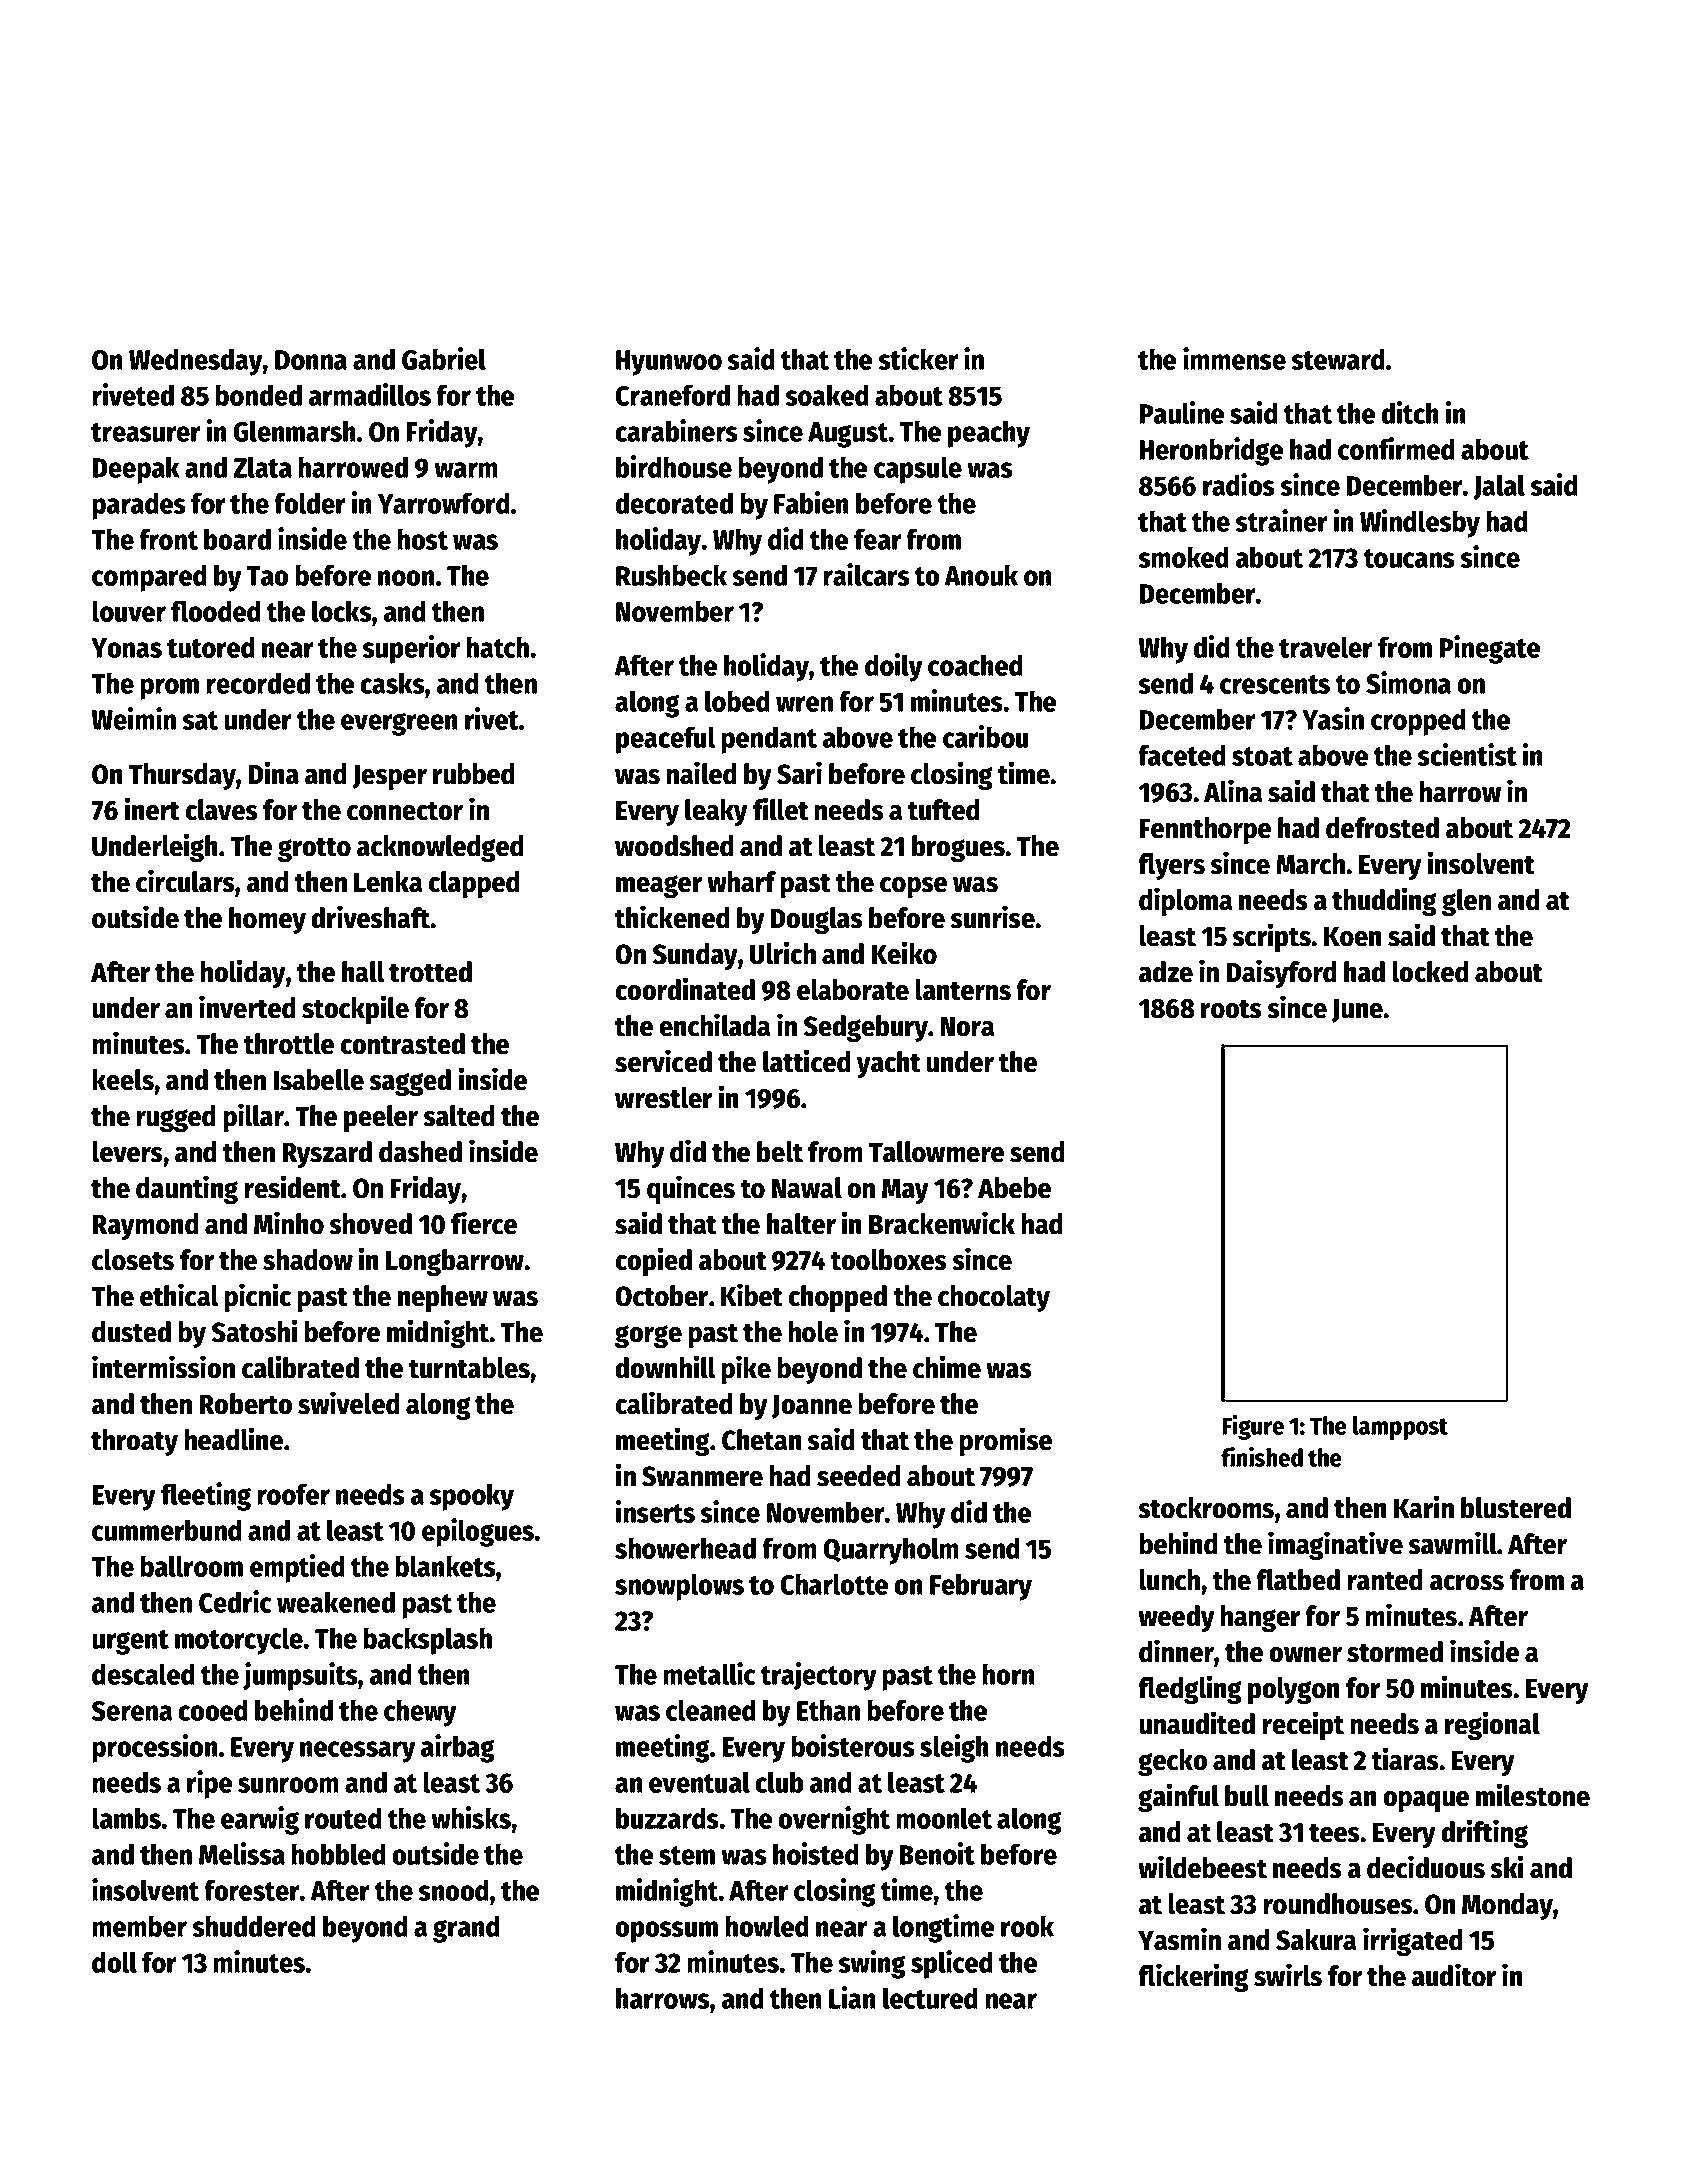 This screenshot has width=1683, height=2178. I want to click on doily, so click(894, 667).
